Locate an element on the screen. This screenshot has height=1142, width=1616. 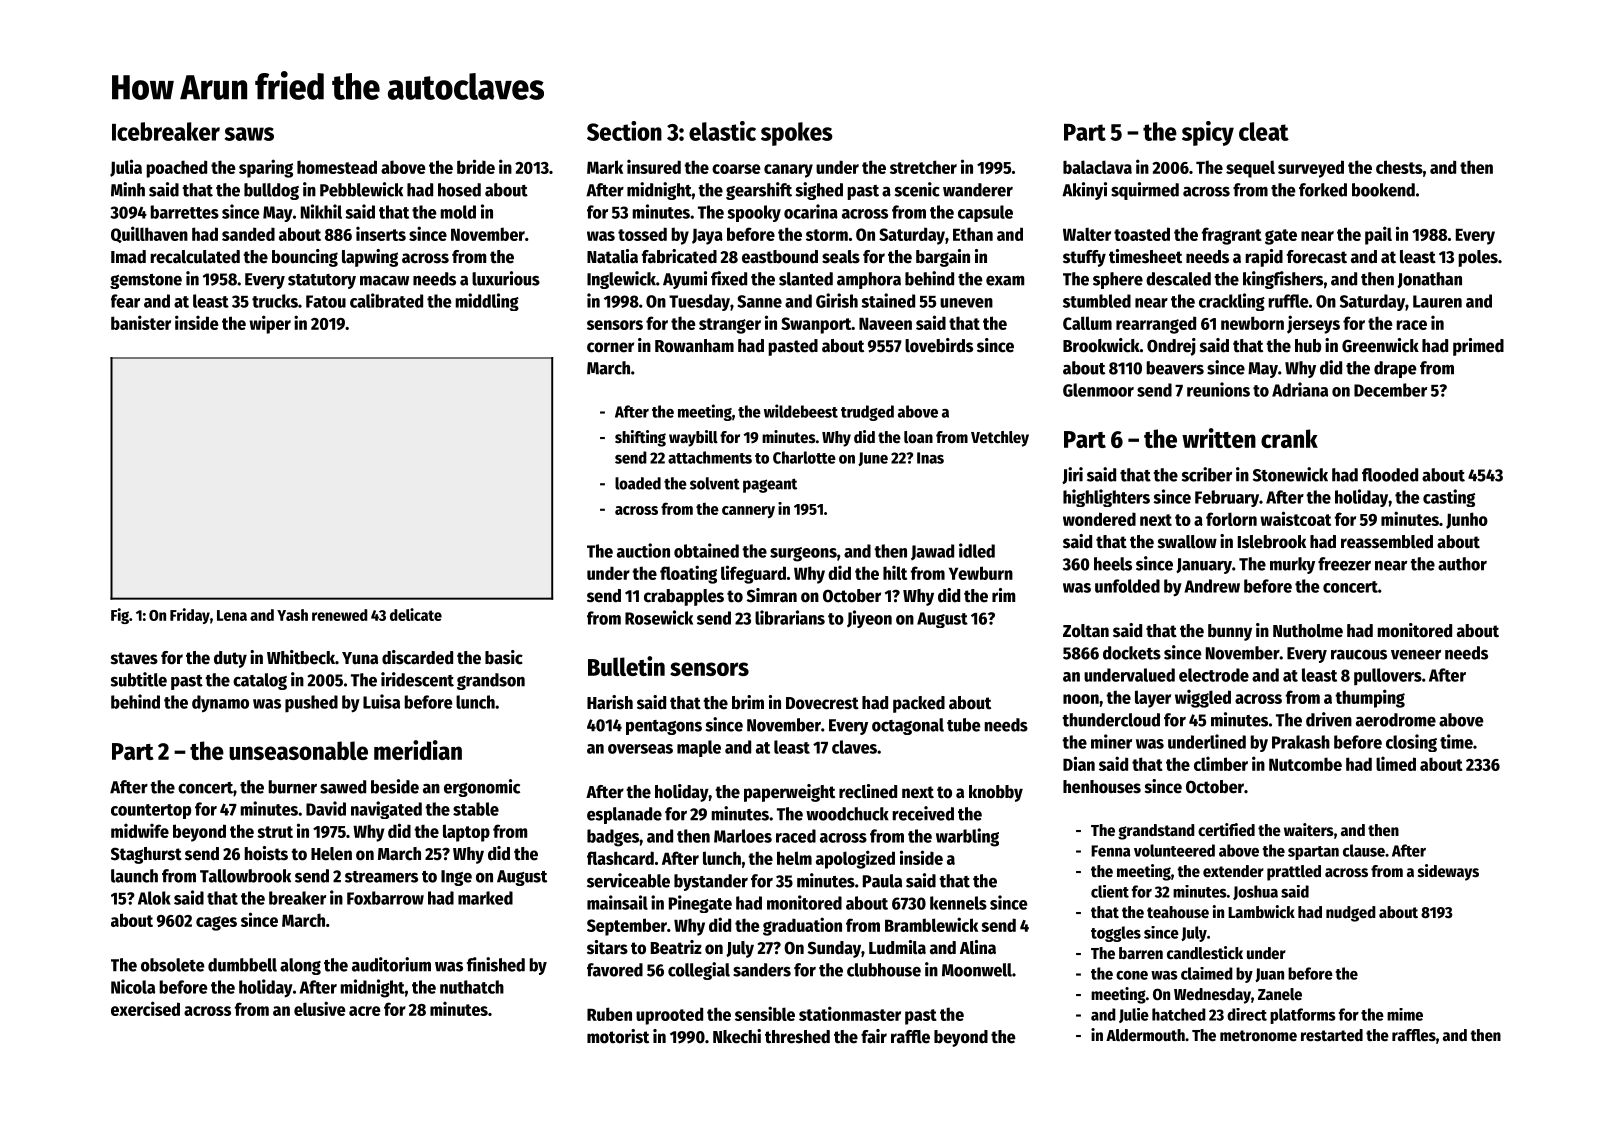
Rowanham is located at coordinates (694, 346).
